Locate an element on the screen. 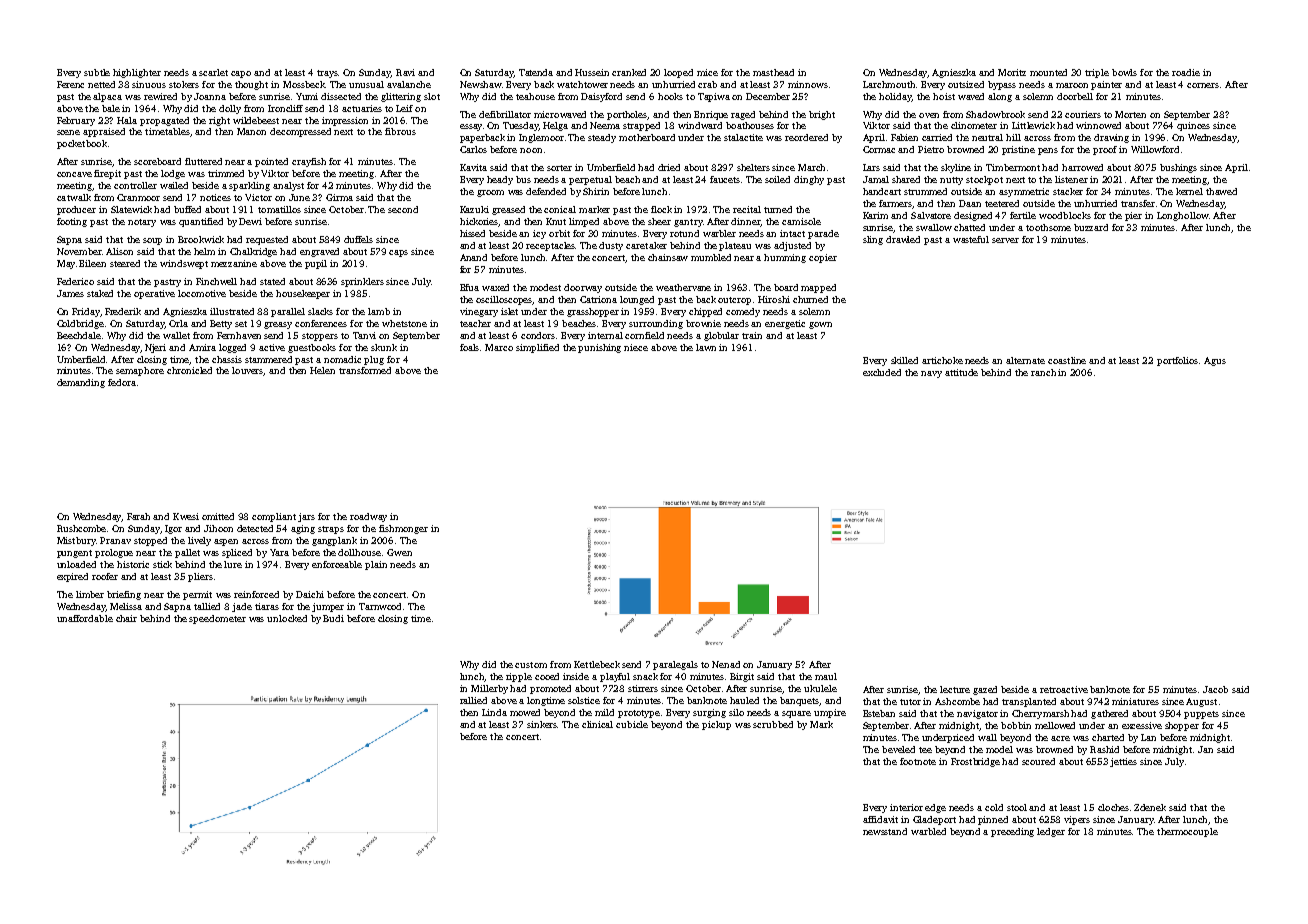 The height and width of the screenshot is (924, 1308). windswept is located at coordinates (184, 264).
